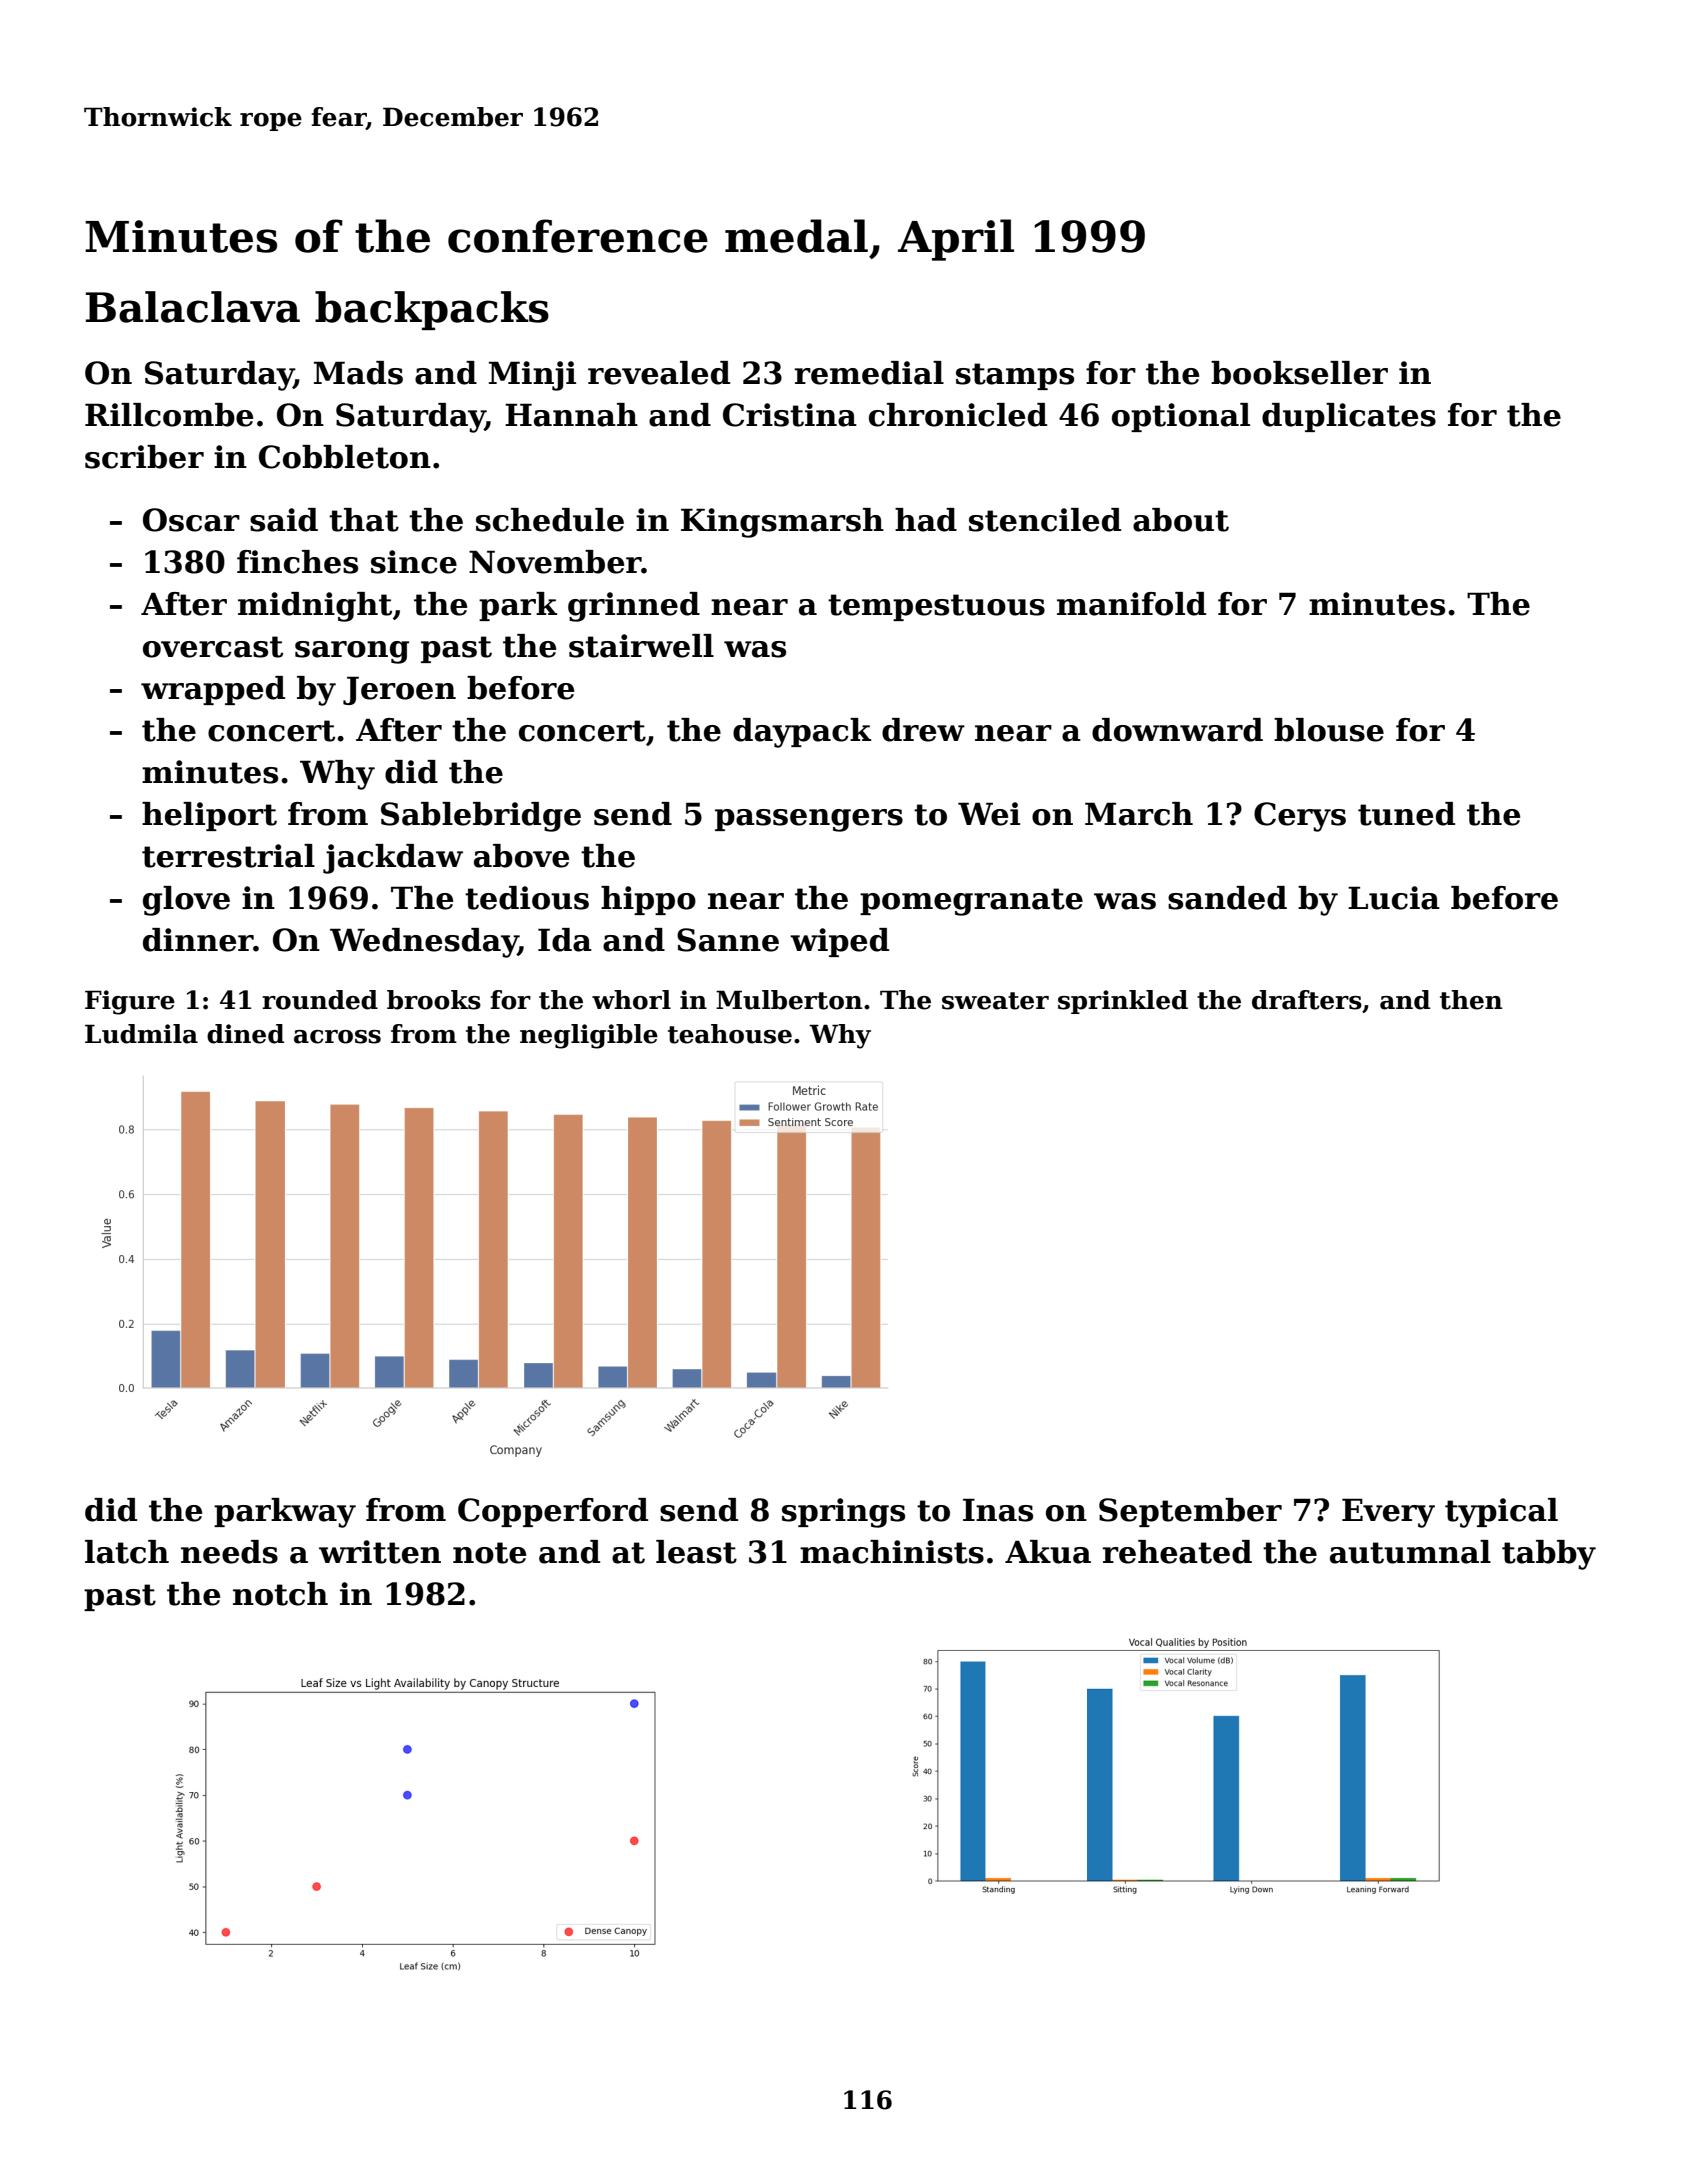 The image size is (1683, 2178). I want to click on manifold, so click(1131, 604).
